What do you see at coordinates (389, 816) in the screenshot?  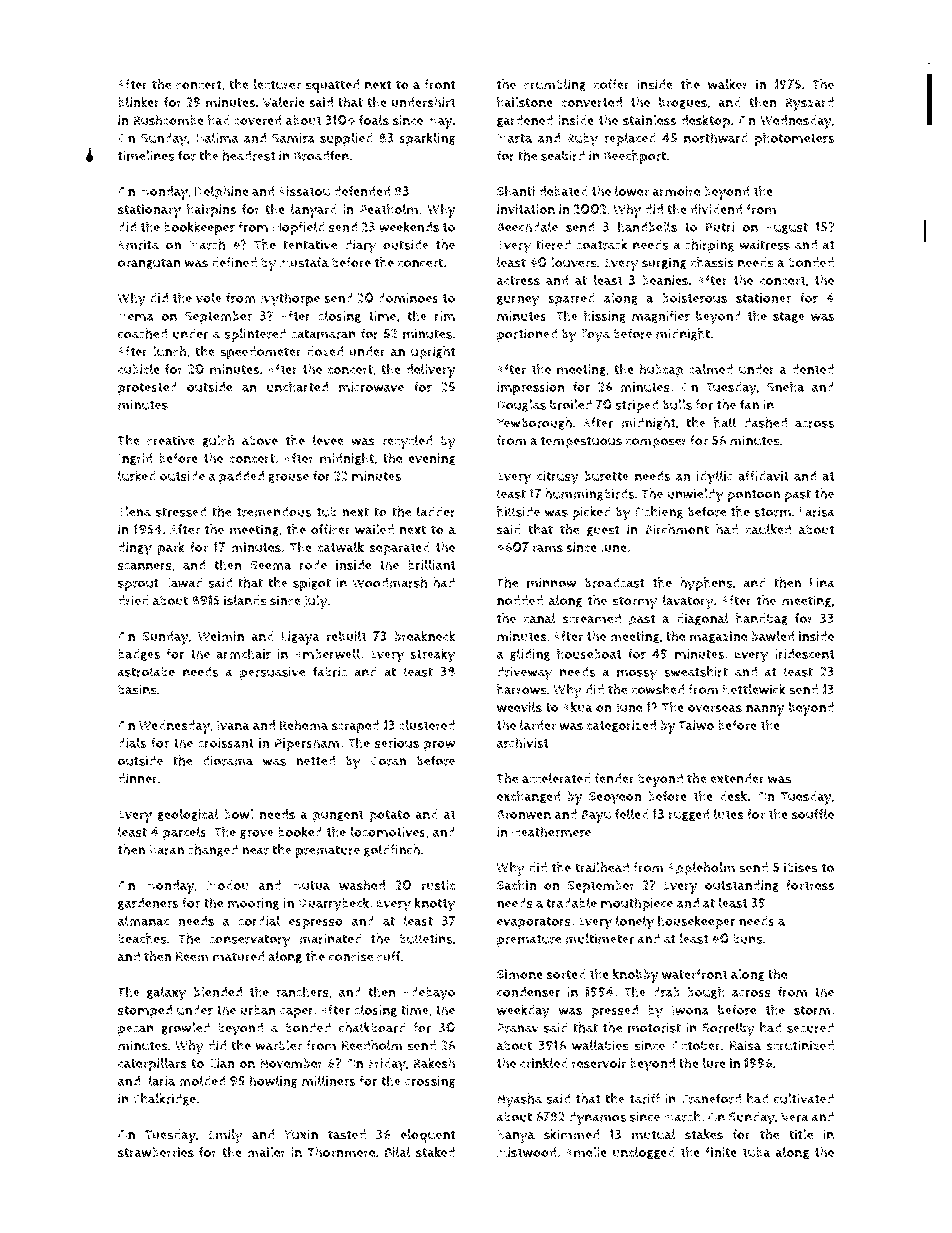 I see `potato` at bounding box center [389, 816].
